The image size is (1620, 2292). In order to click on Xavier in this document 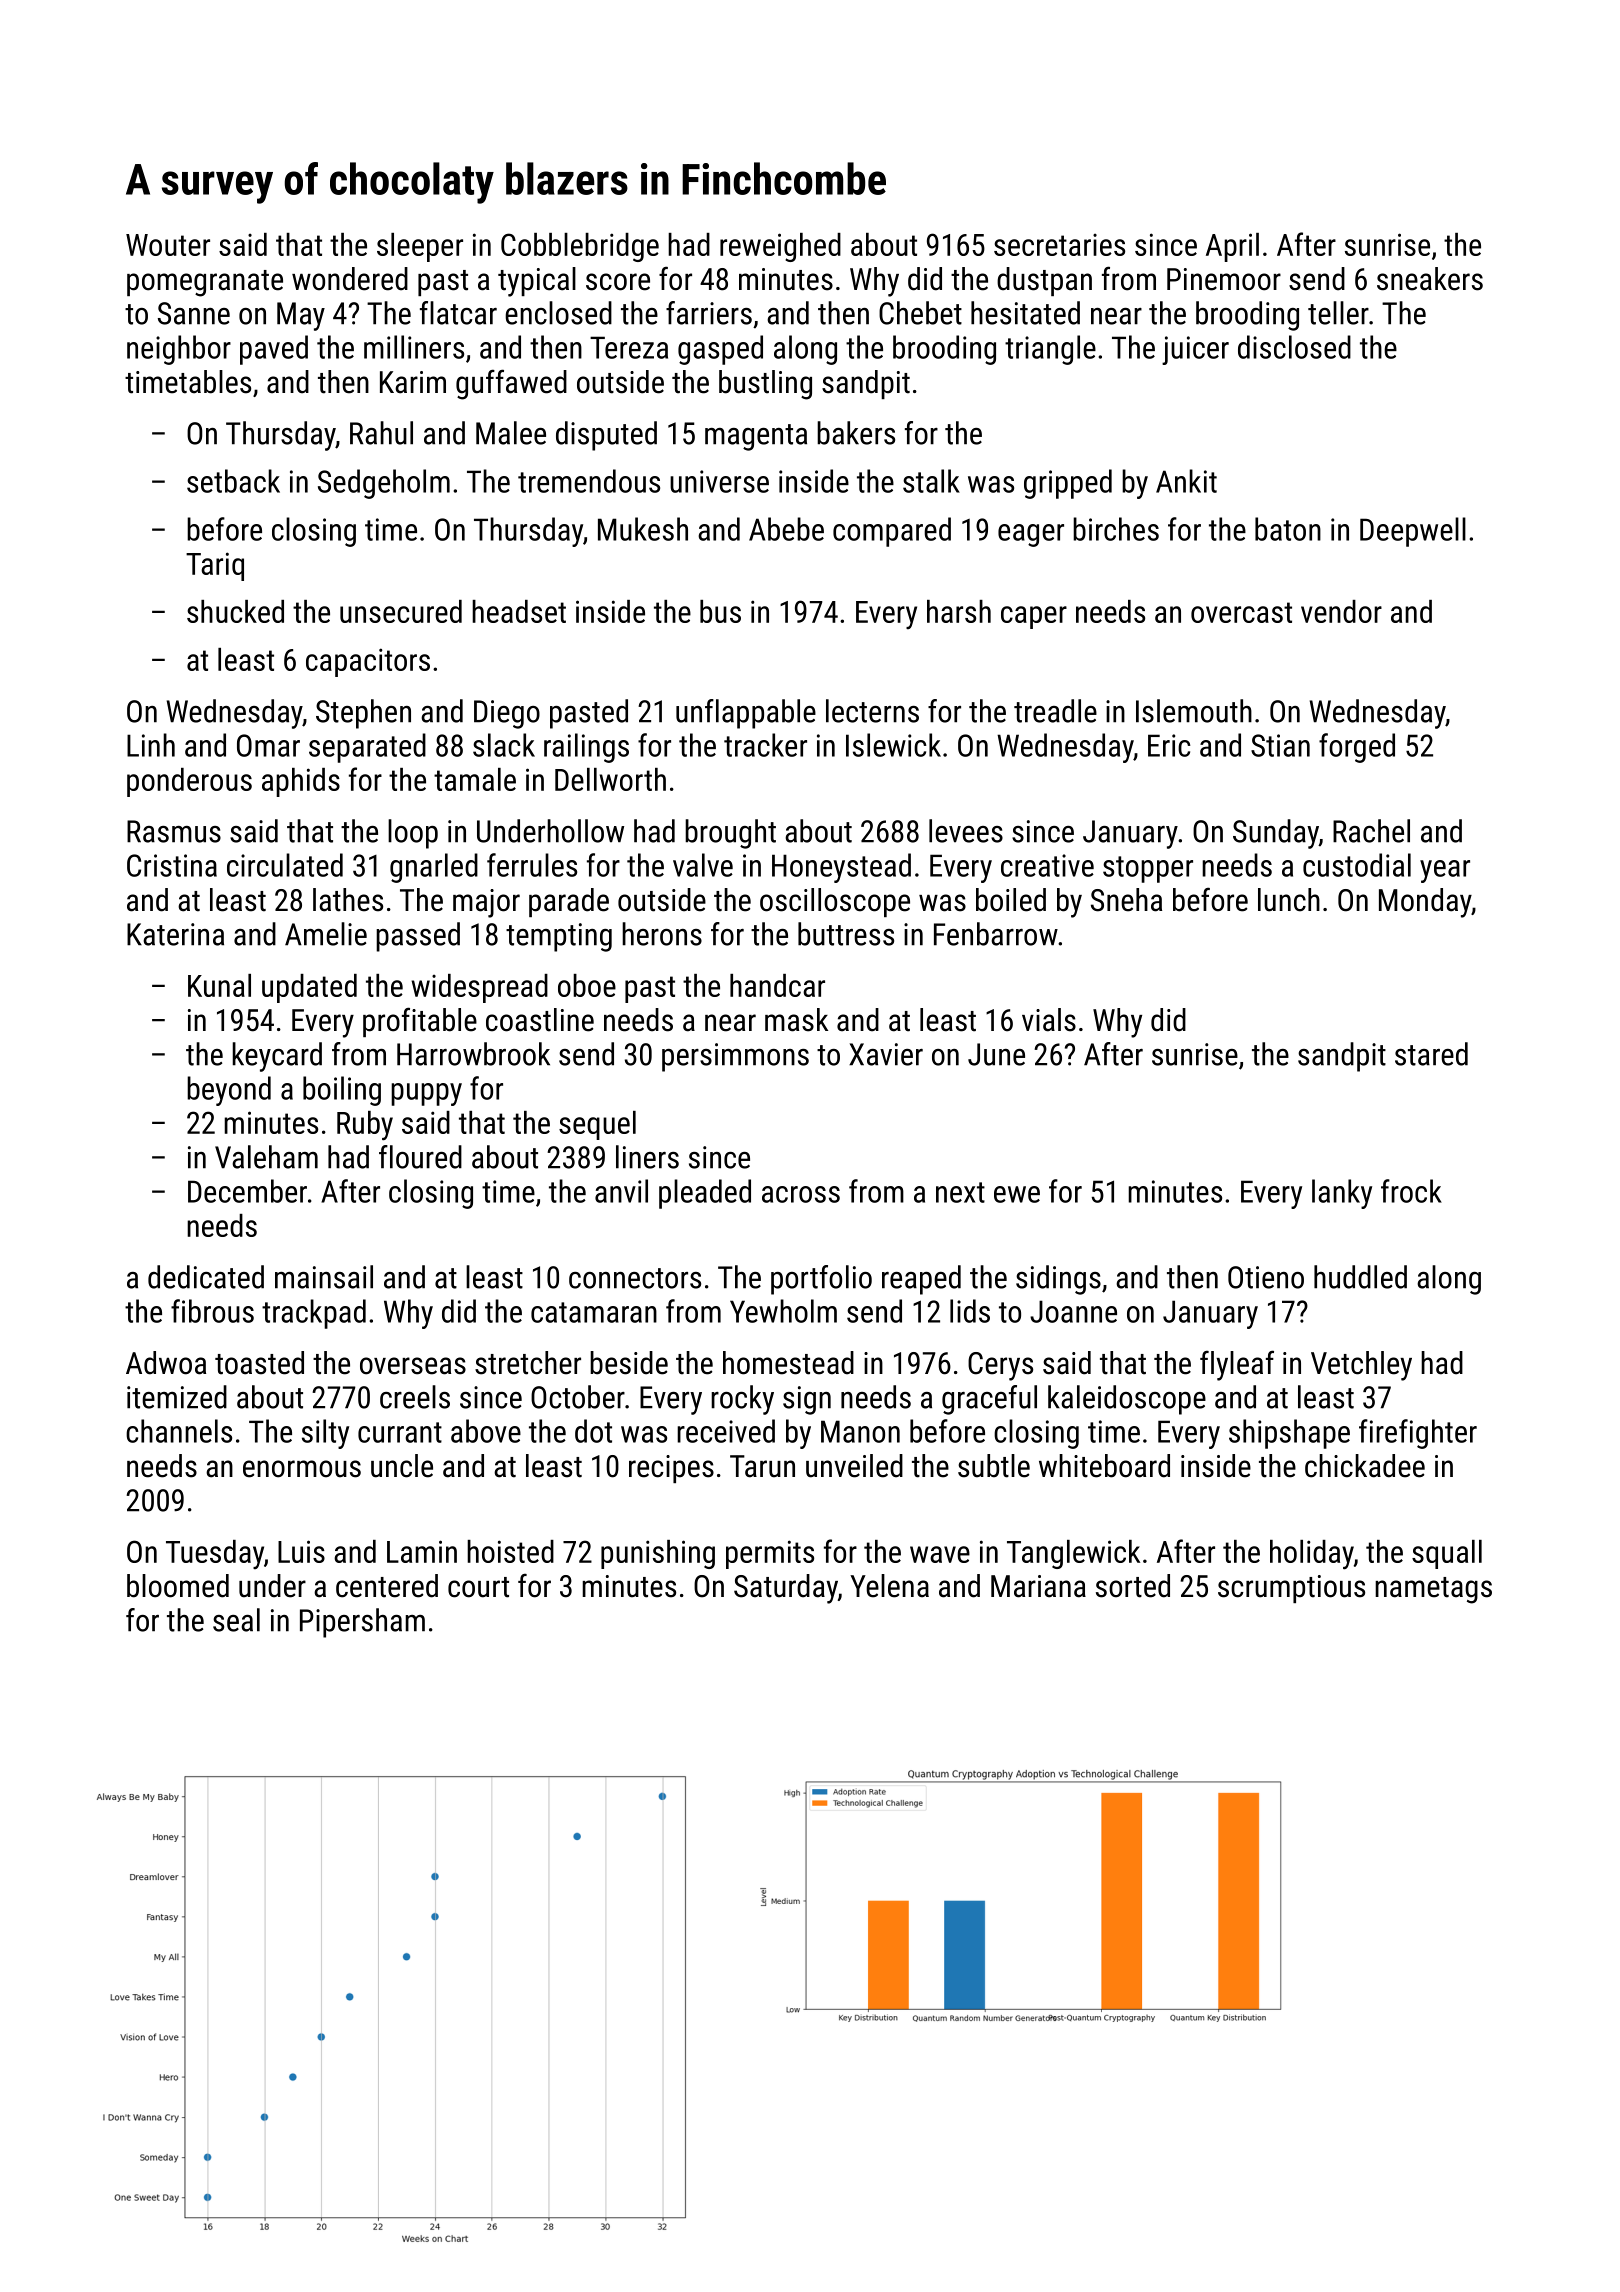, I will do `click(886, 1054)`.
